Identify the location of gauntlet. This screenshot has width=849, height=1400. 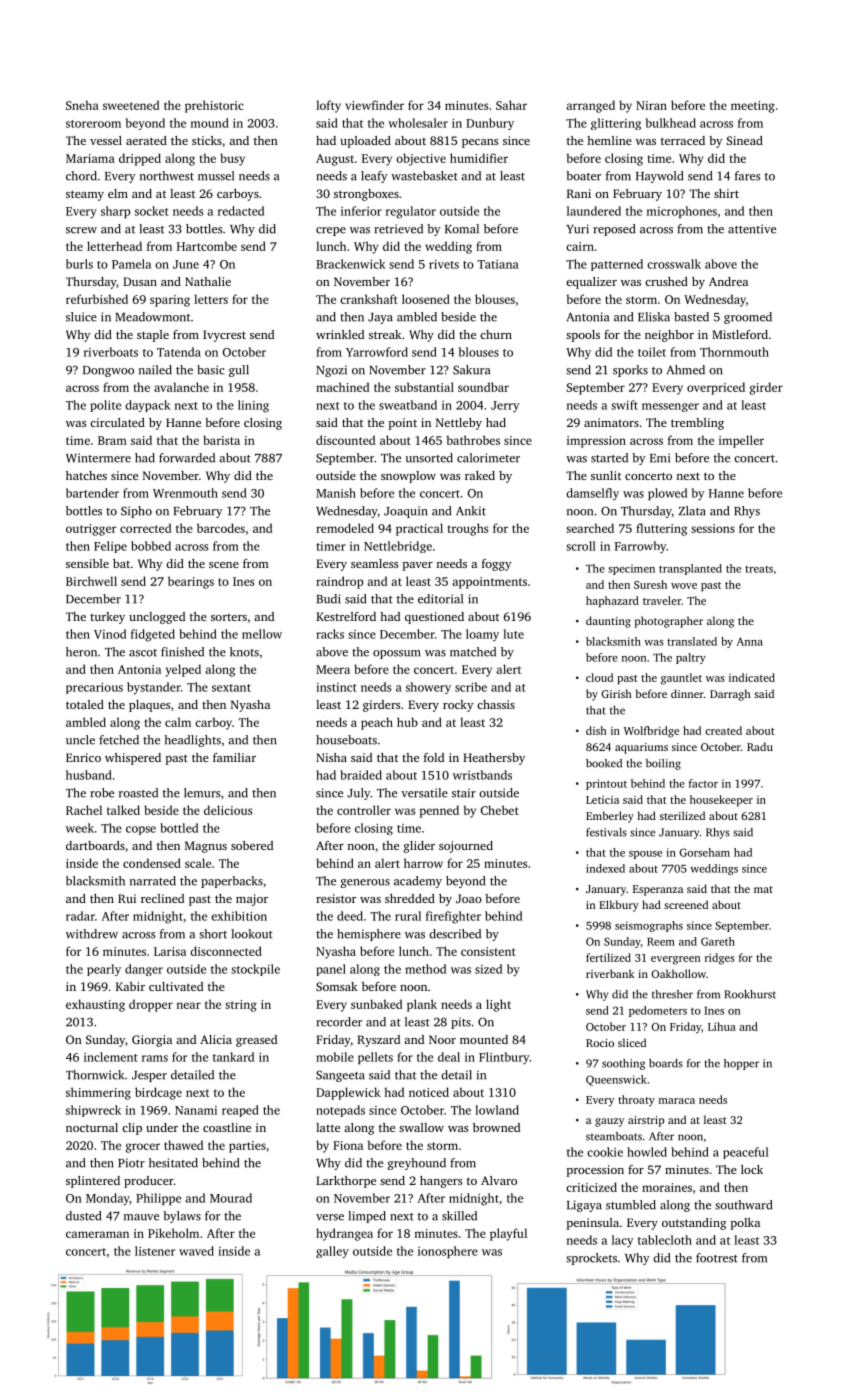
(681, 679).
